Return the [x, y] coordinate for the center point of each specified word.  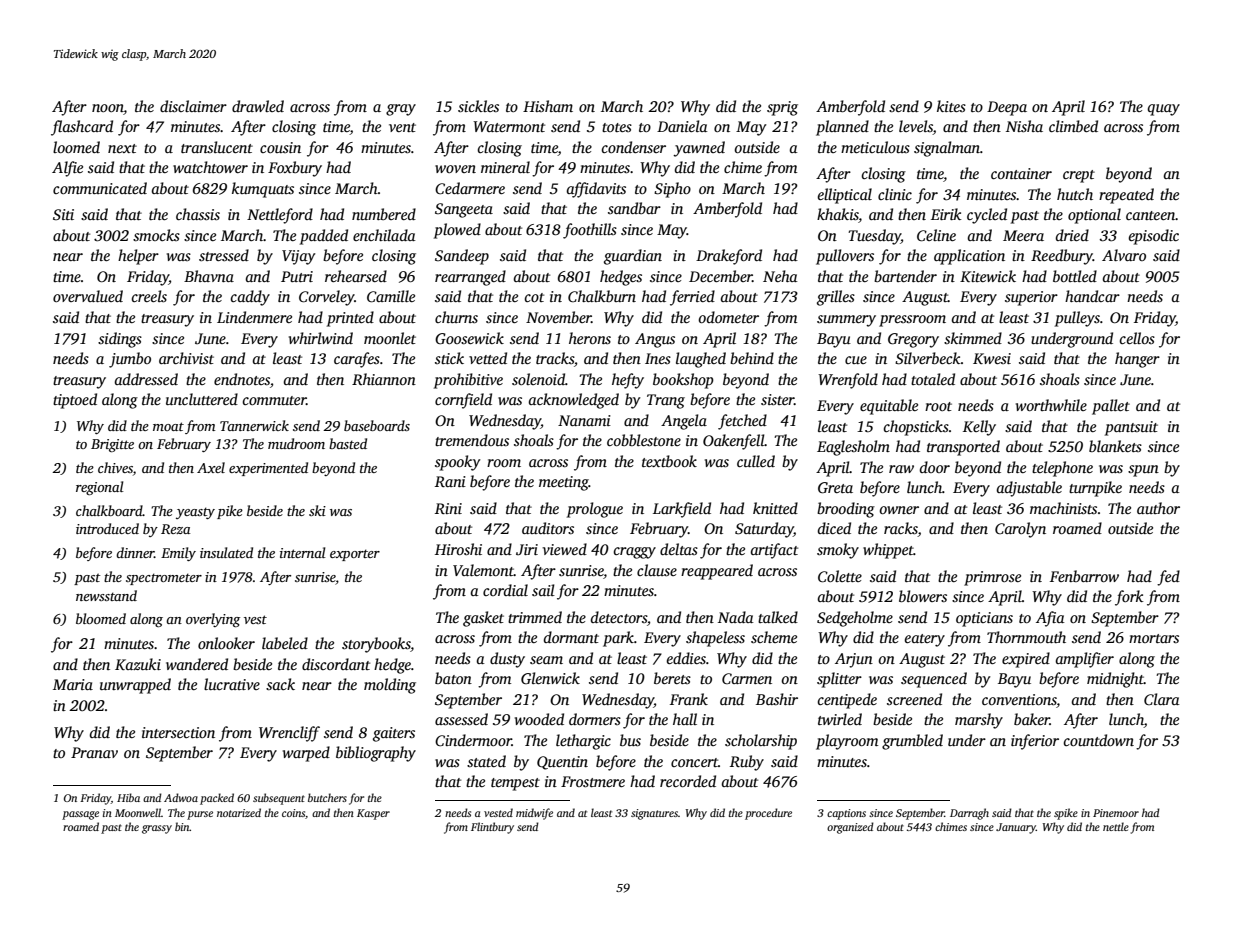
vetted [488, 358]
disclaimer [193, 106]
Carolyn [1020, 530]
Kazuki [138, 664]
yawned [699, 149]
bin [182, 826]
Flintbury [492, 828]
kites [951, 106]
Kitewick [988, 276]
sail [543, 590]
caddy [250, 298]
